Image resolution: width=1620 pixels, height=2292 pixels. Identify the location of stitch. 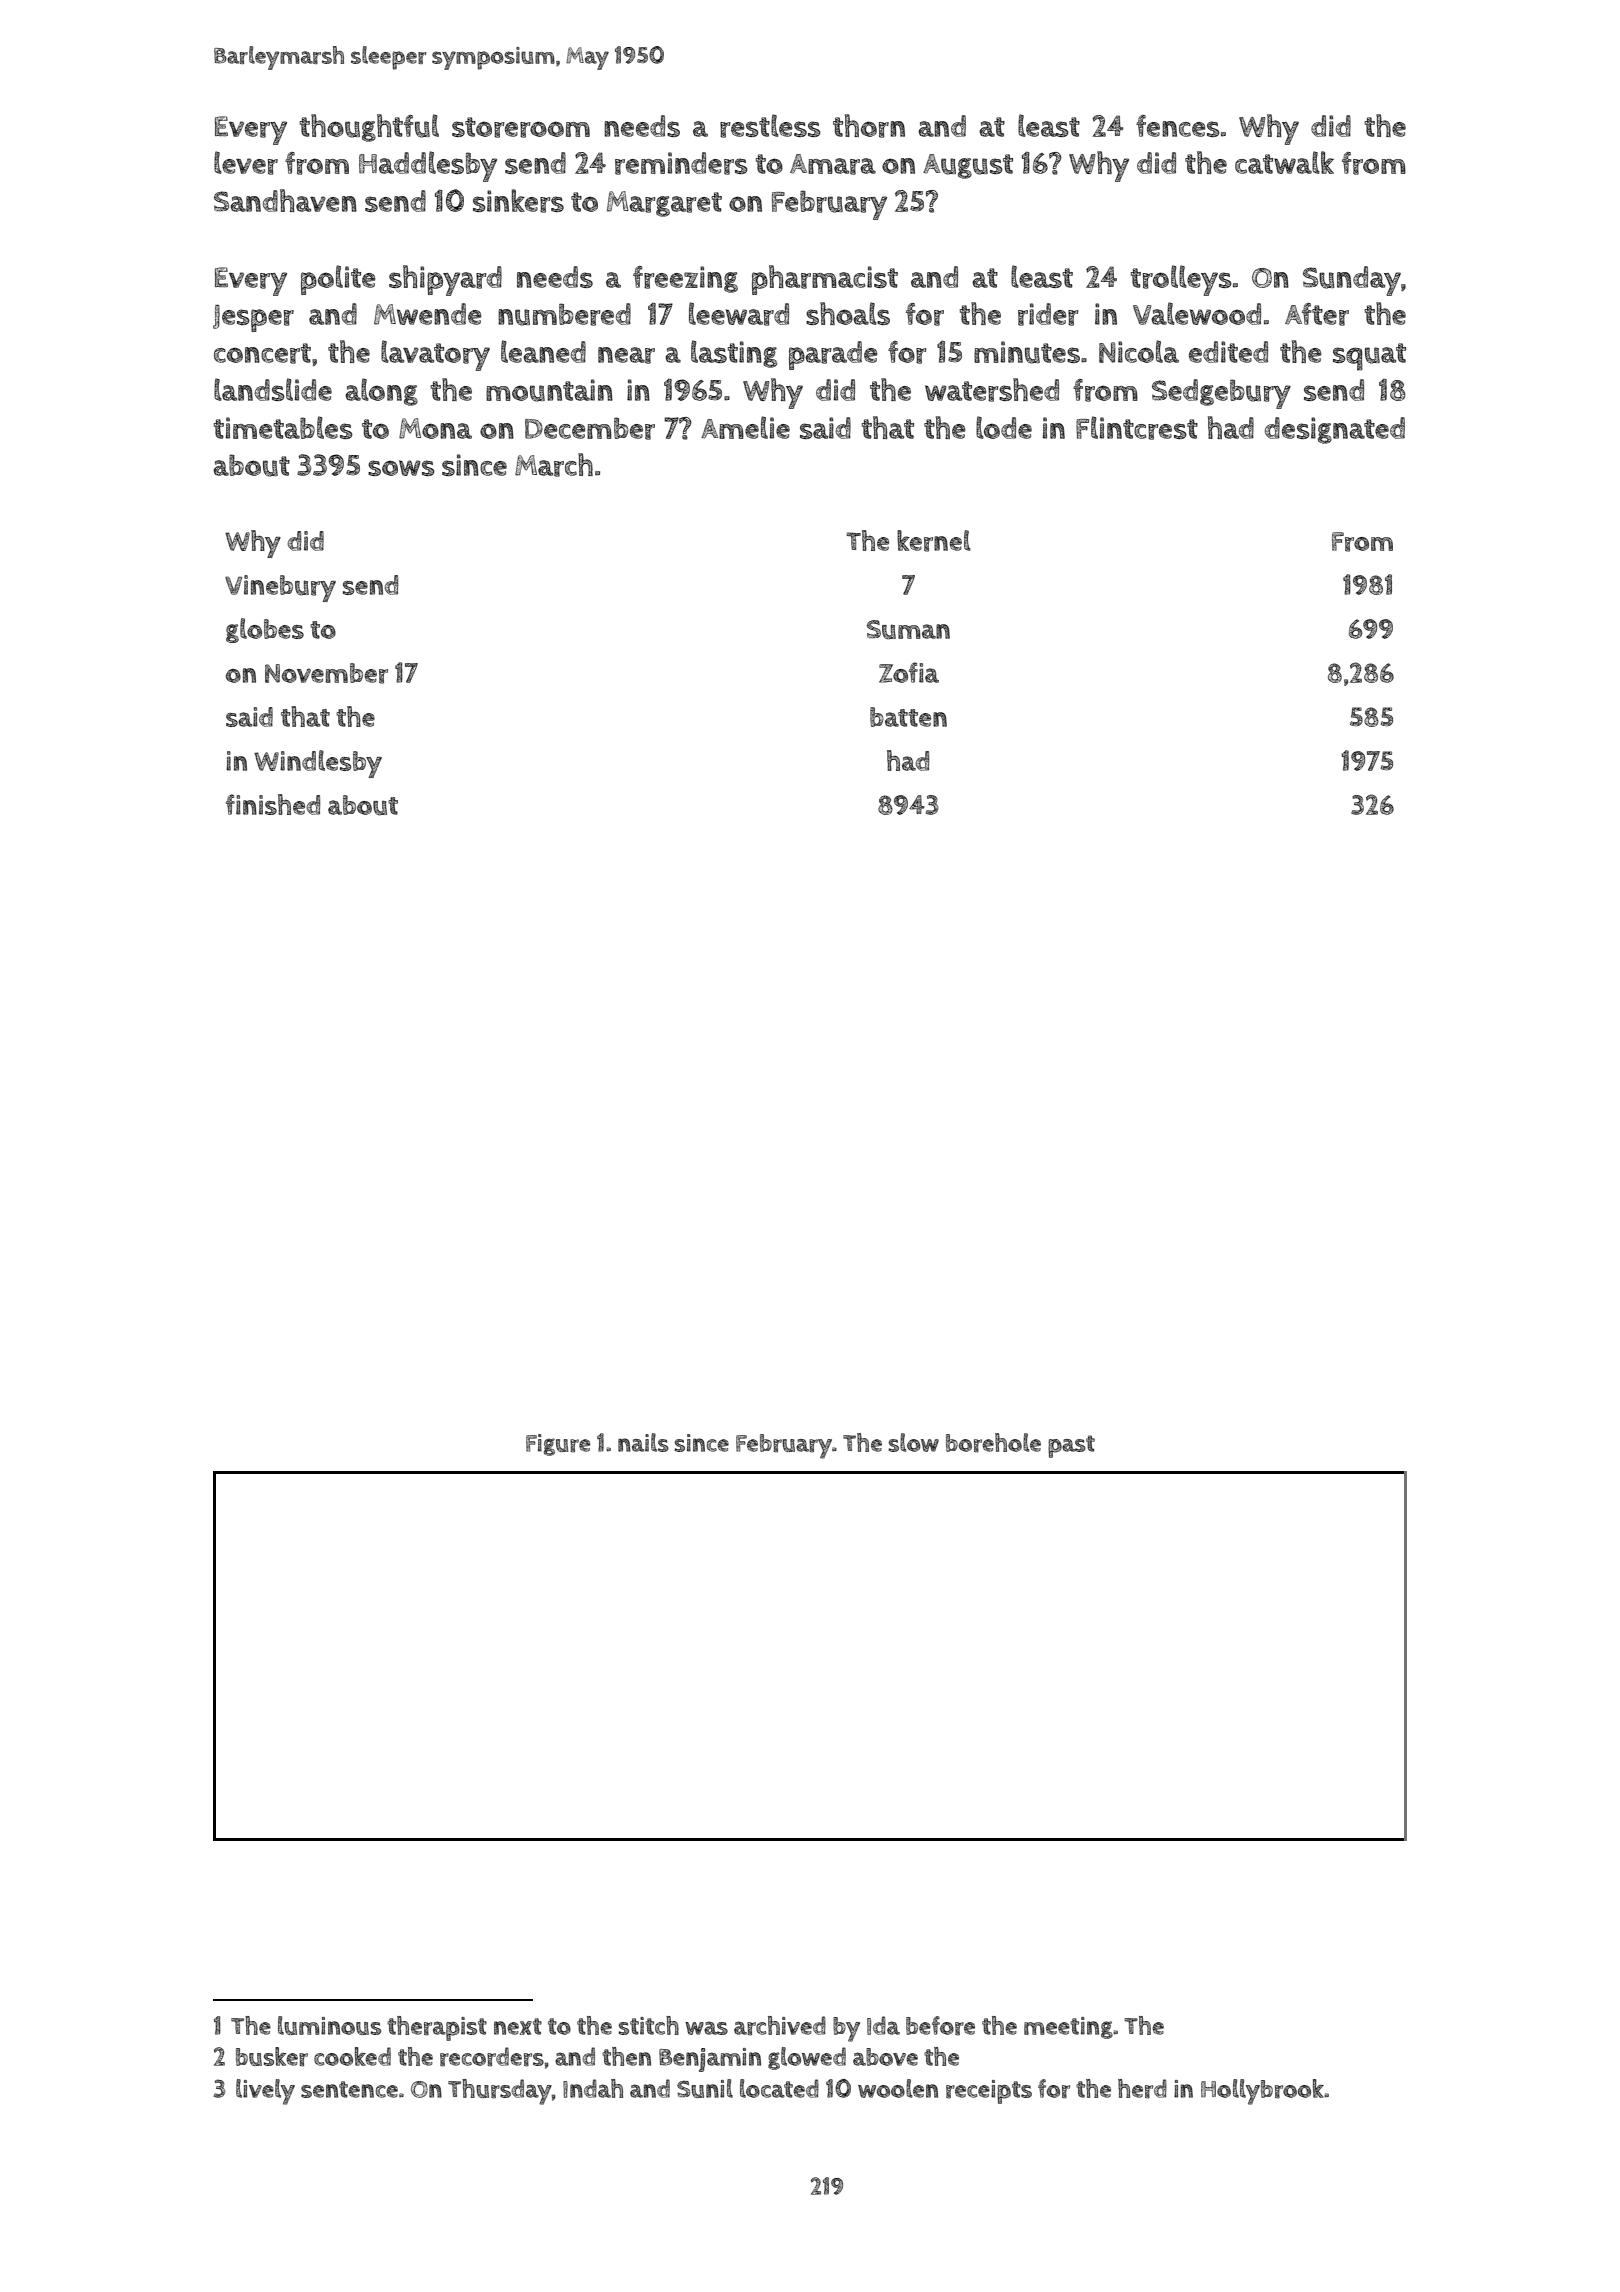
(649, 2025).
